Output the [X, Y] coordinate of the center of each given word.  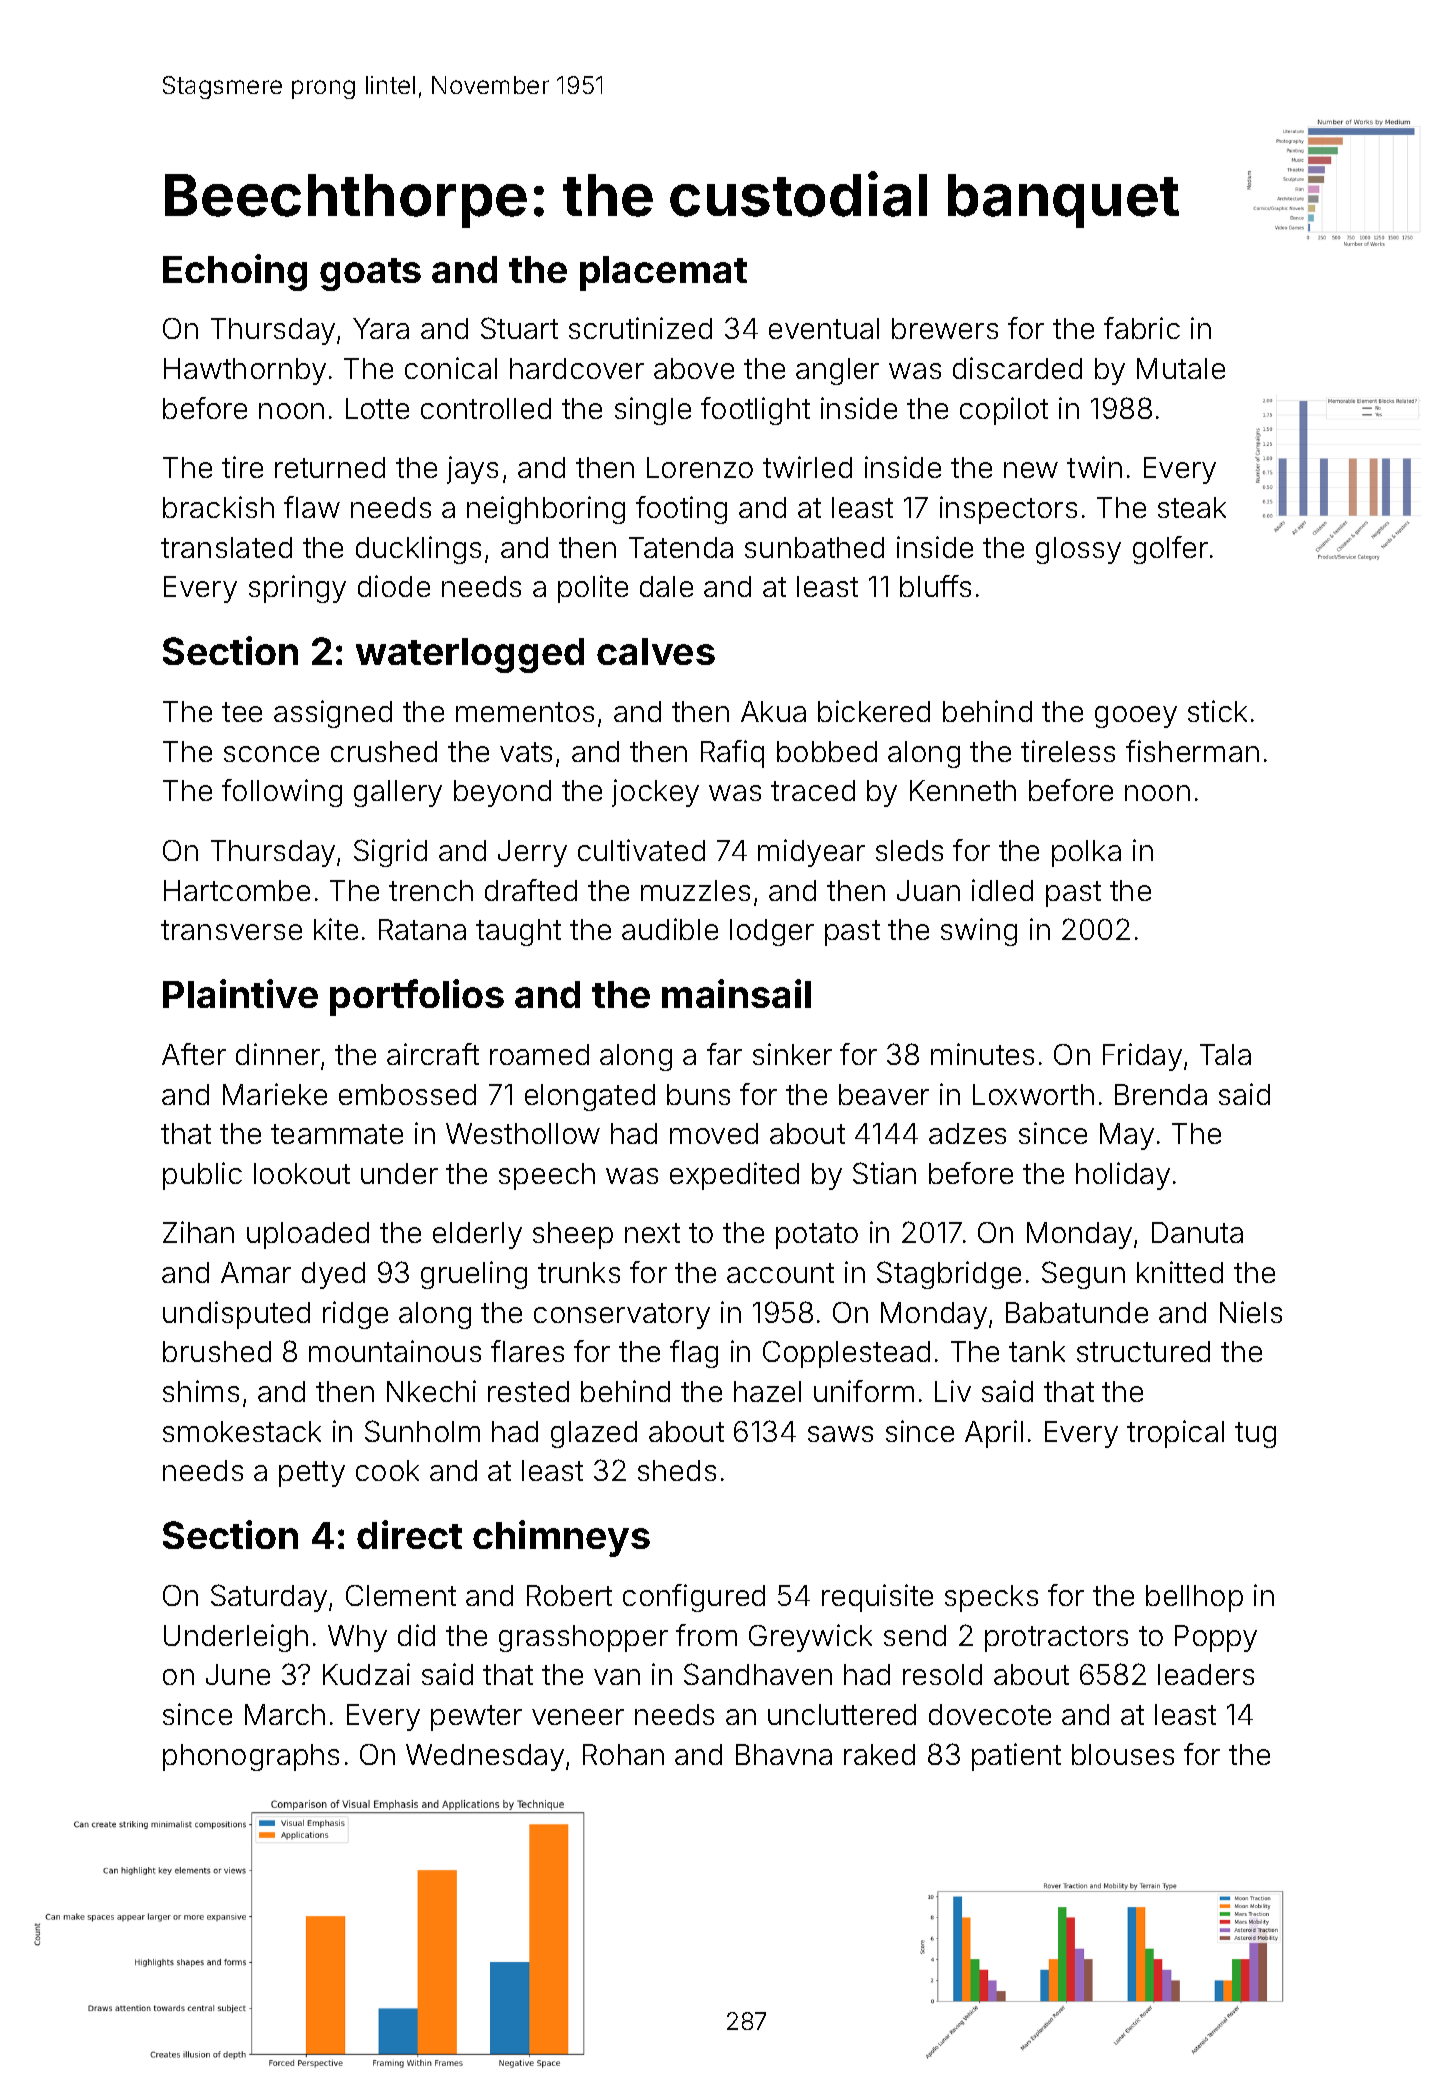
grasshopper [583, 1638]
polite [593, 589]
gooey [1136, 717]
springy [297, 589]
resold [942, 1674]
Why [357, 1638]
